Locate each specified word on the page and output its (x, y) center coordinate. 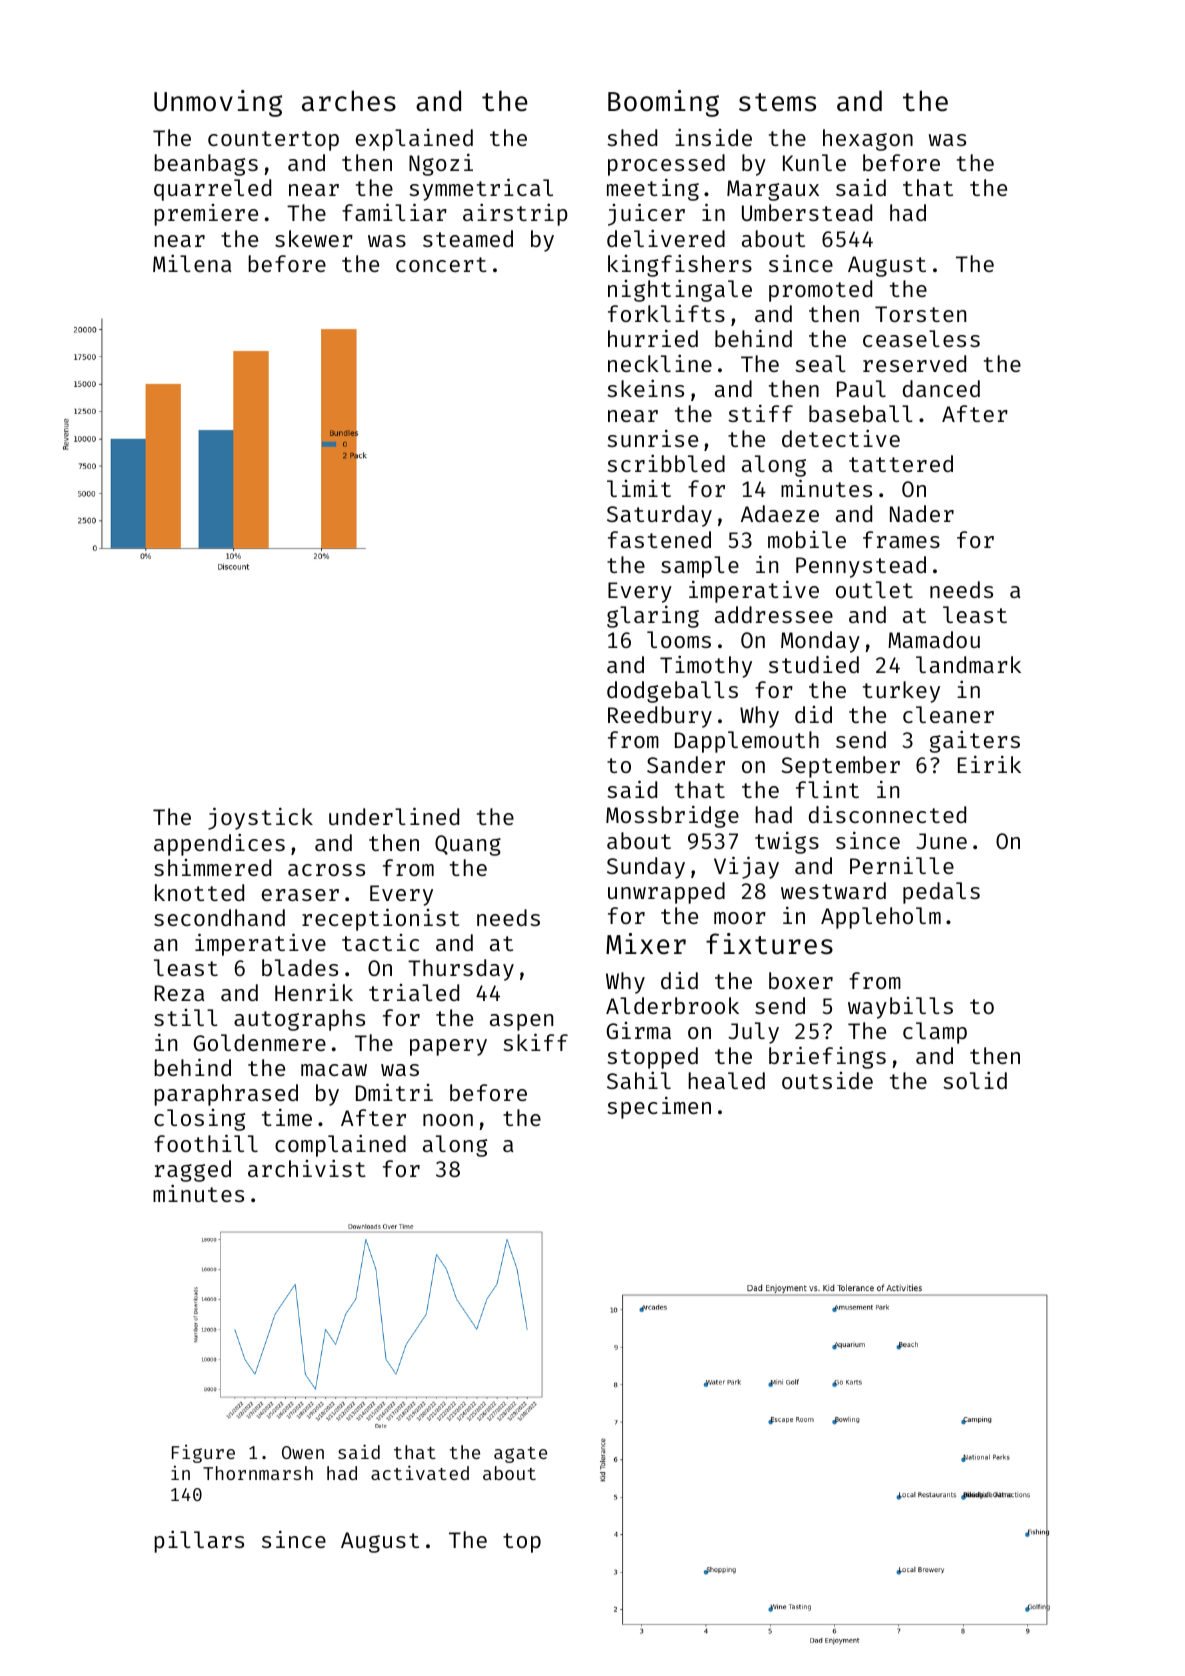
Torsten (920, 314)
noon (448, 1120)
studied (814, 664)
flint (827, 789)
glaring (653, 617)
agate (520, 1455)
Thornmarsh (258, 1473)
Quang (468, 845)
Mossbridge (672, 817)
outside (827, 1080)
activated (420, 1472)
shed (632, 137)
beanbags (206, 165)
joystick (260, 818)
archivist (307, 1168)
